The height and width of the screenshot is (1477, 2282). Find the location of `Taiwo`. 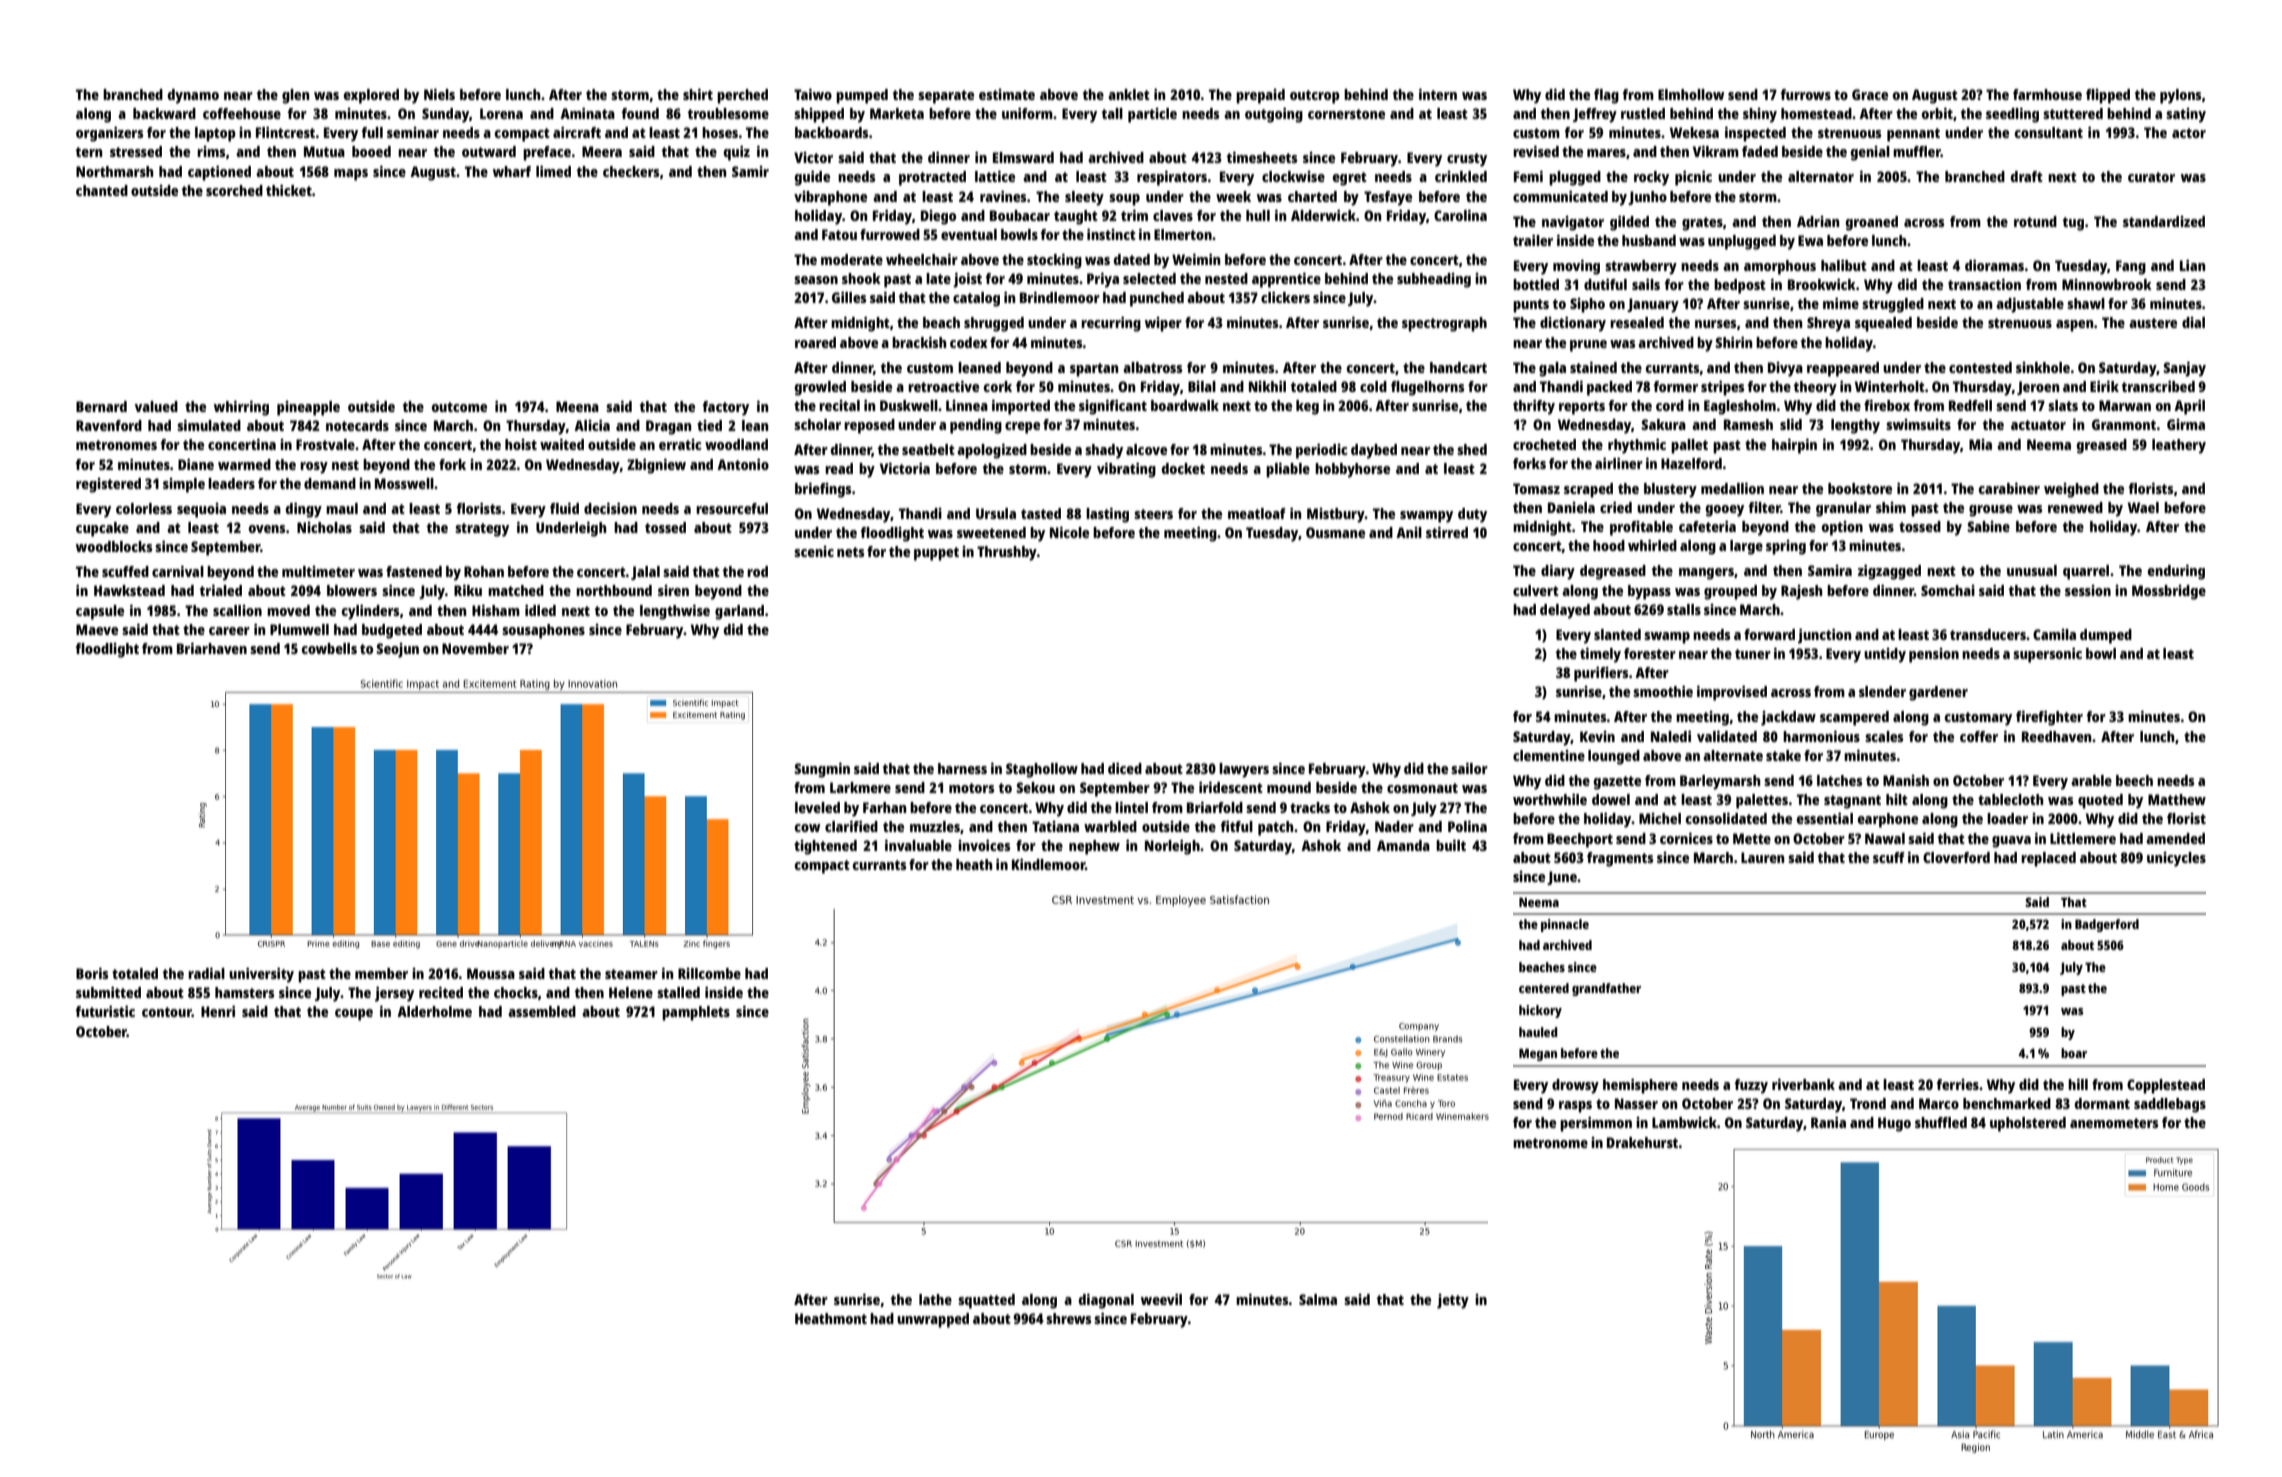

Taiwo is located at coordinates (813, 94).
